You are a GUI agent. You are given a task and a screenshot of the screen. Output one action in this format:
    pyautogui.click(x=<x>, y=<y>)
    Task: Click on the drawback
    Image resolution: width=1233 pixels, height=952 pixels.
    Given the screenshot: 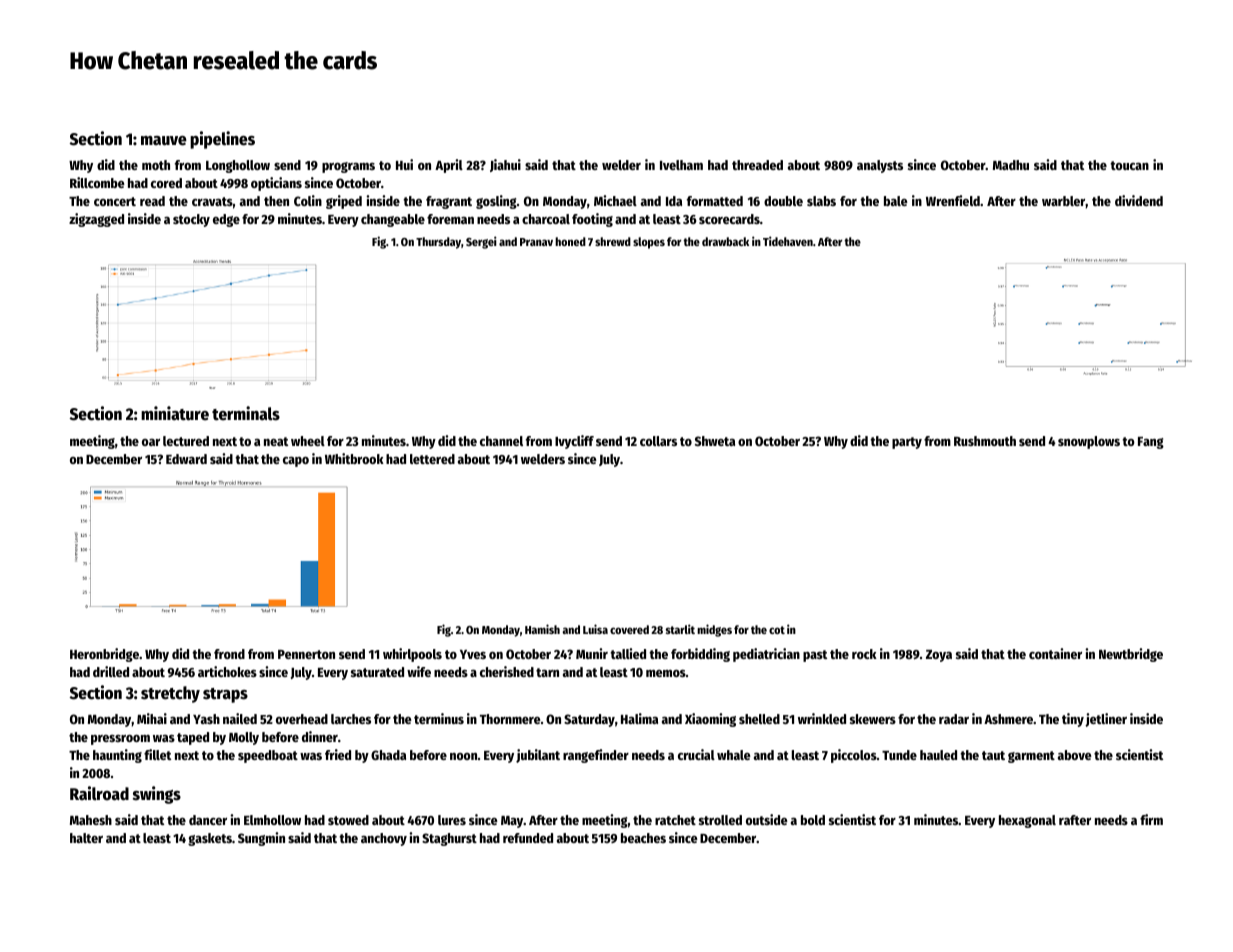 What is the action you would take?
    pyautogui.click(x=725, y=241)
